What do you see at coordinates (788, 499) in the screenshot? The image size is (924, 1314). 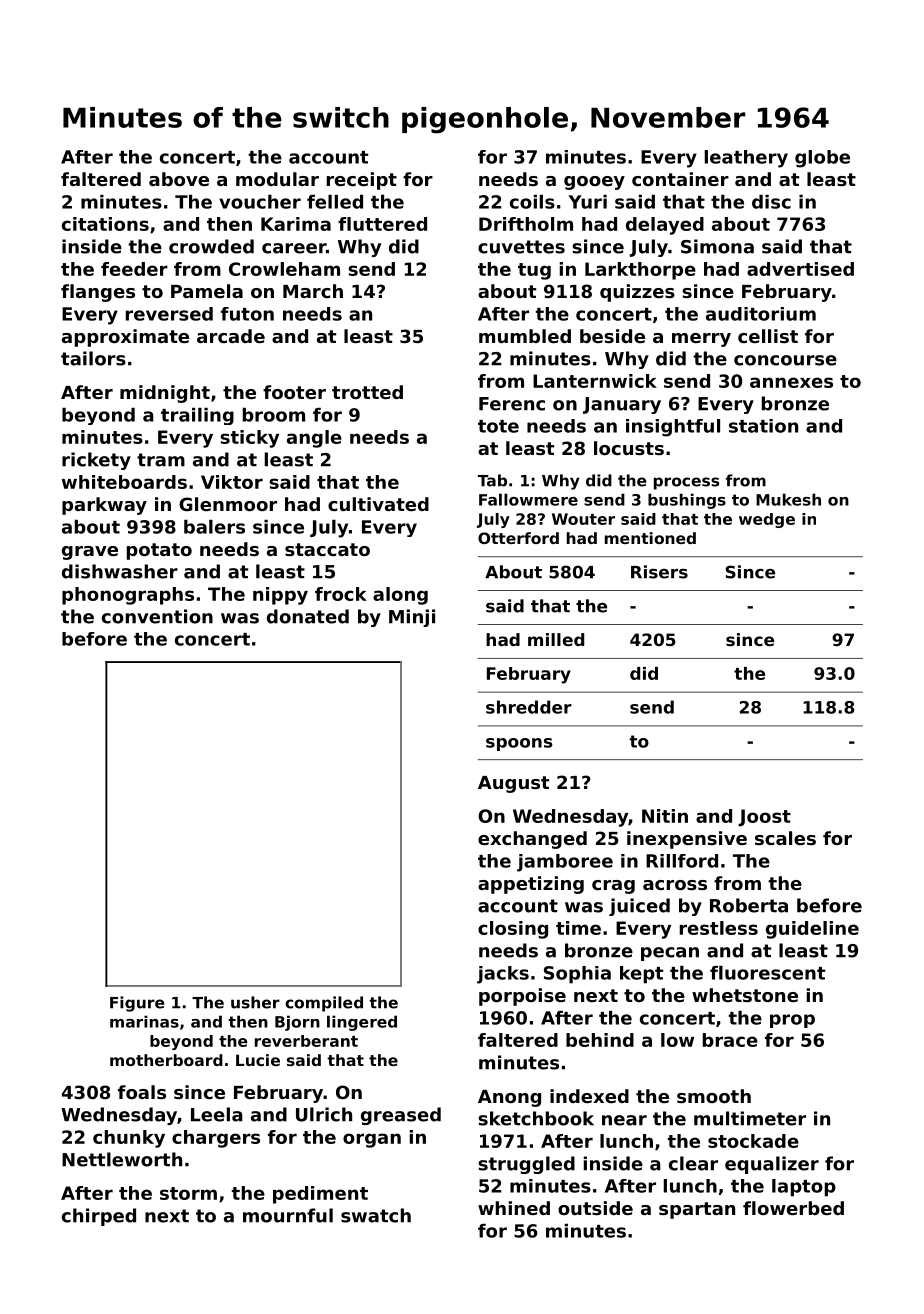 I see `Mukesh` at bounding box center [788, 499].
